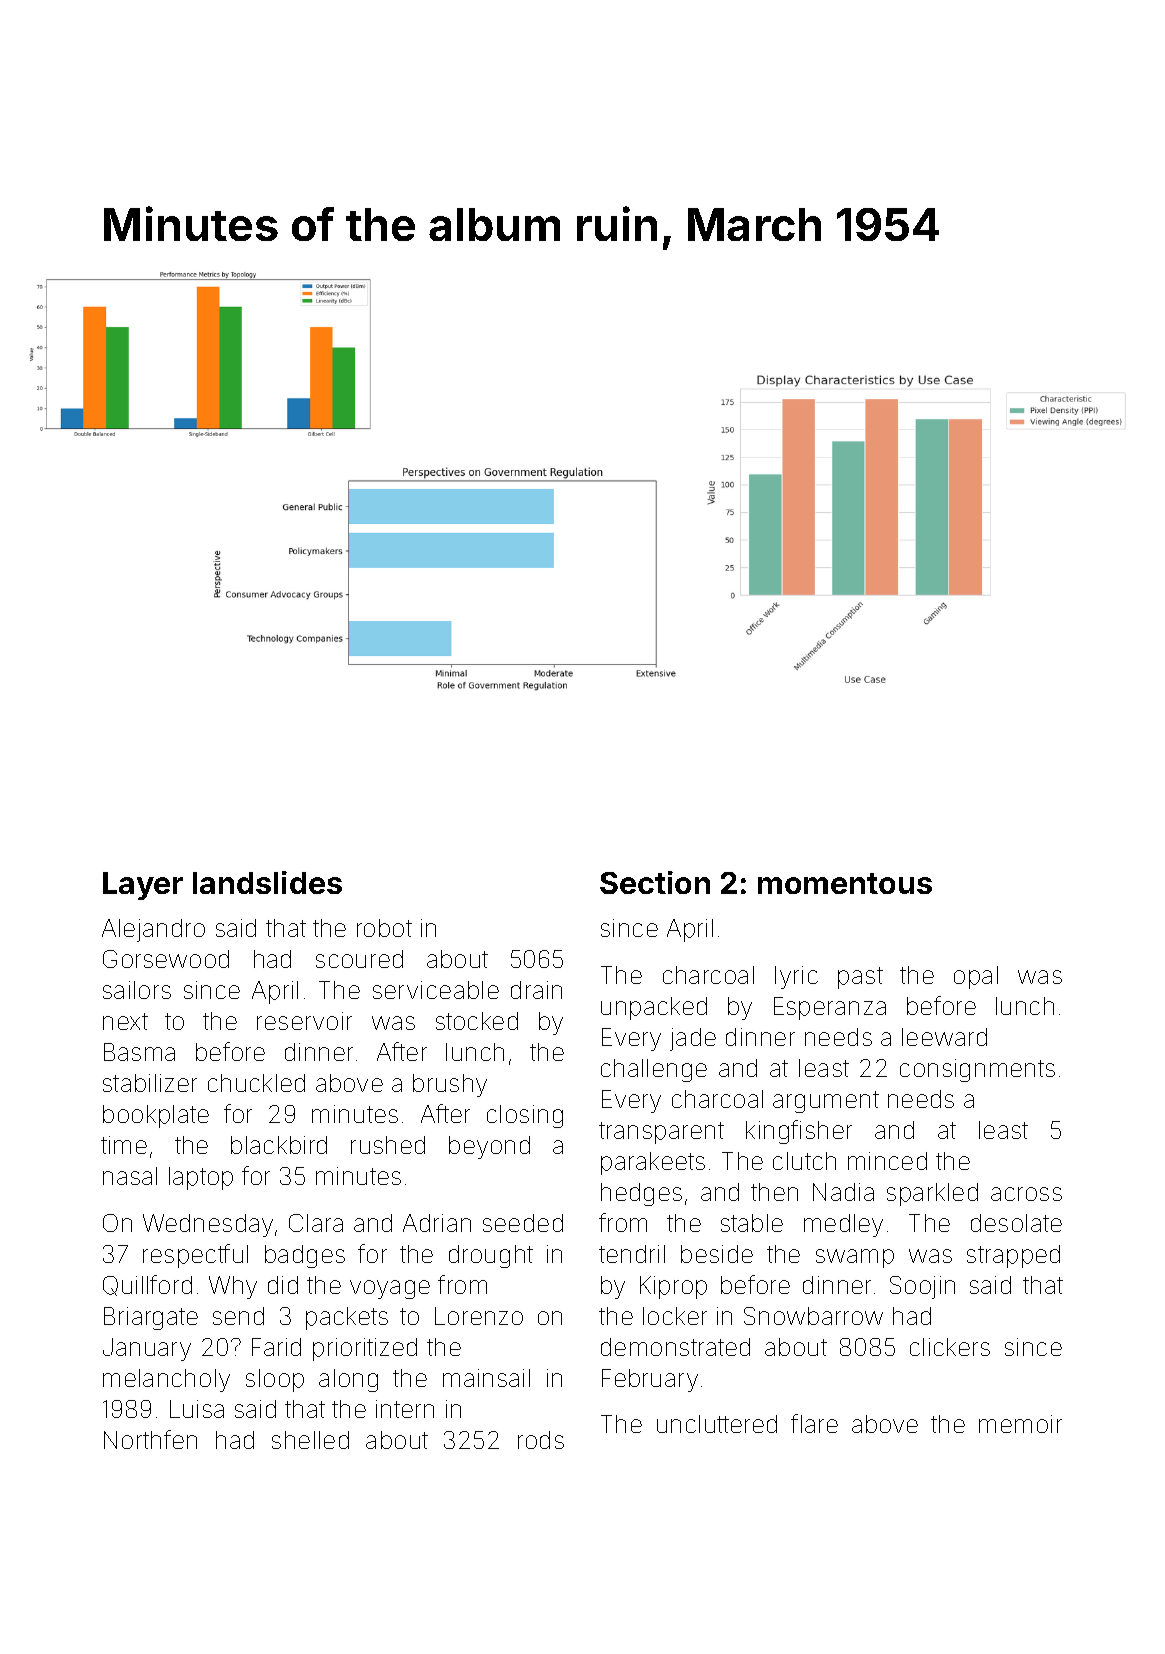  I want to click on leeward, so click(944, 1037).
